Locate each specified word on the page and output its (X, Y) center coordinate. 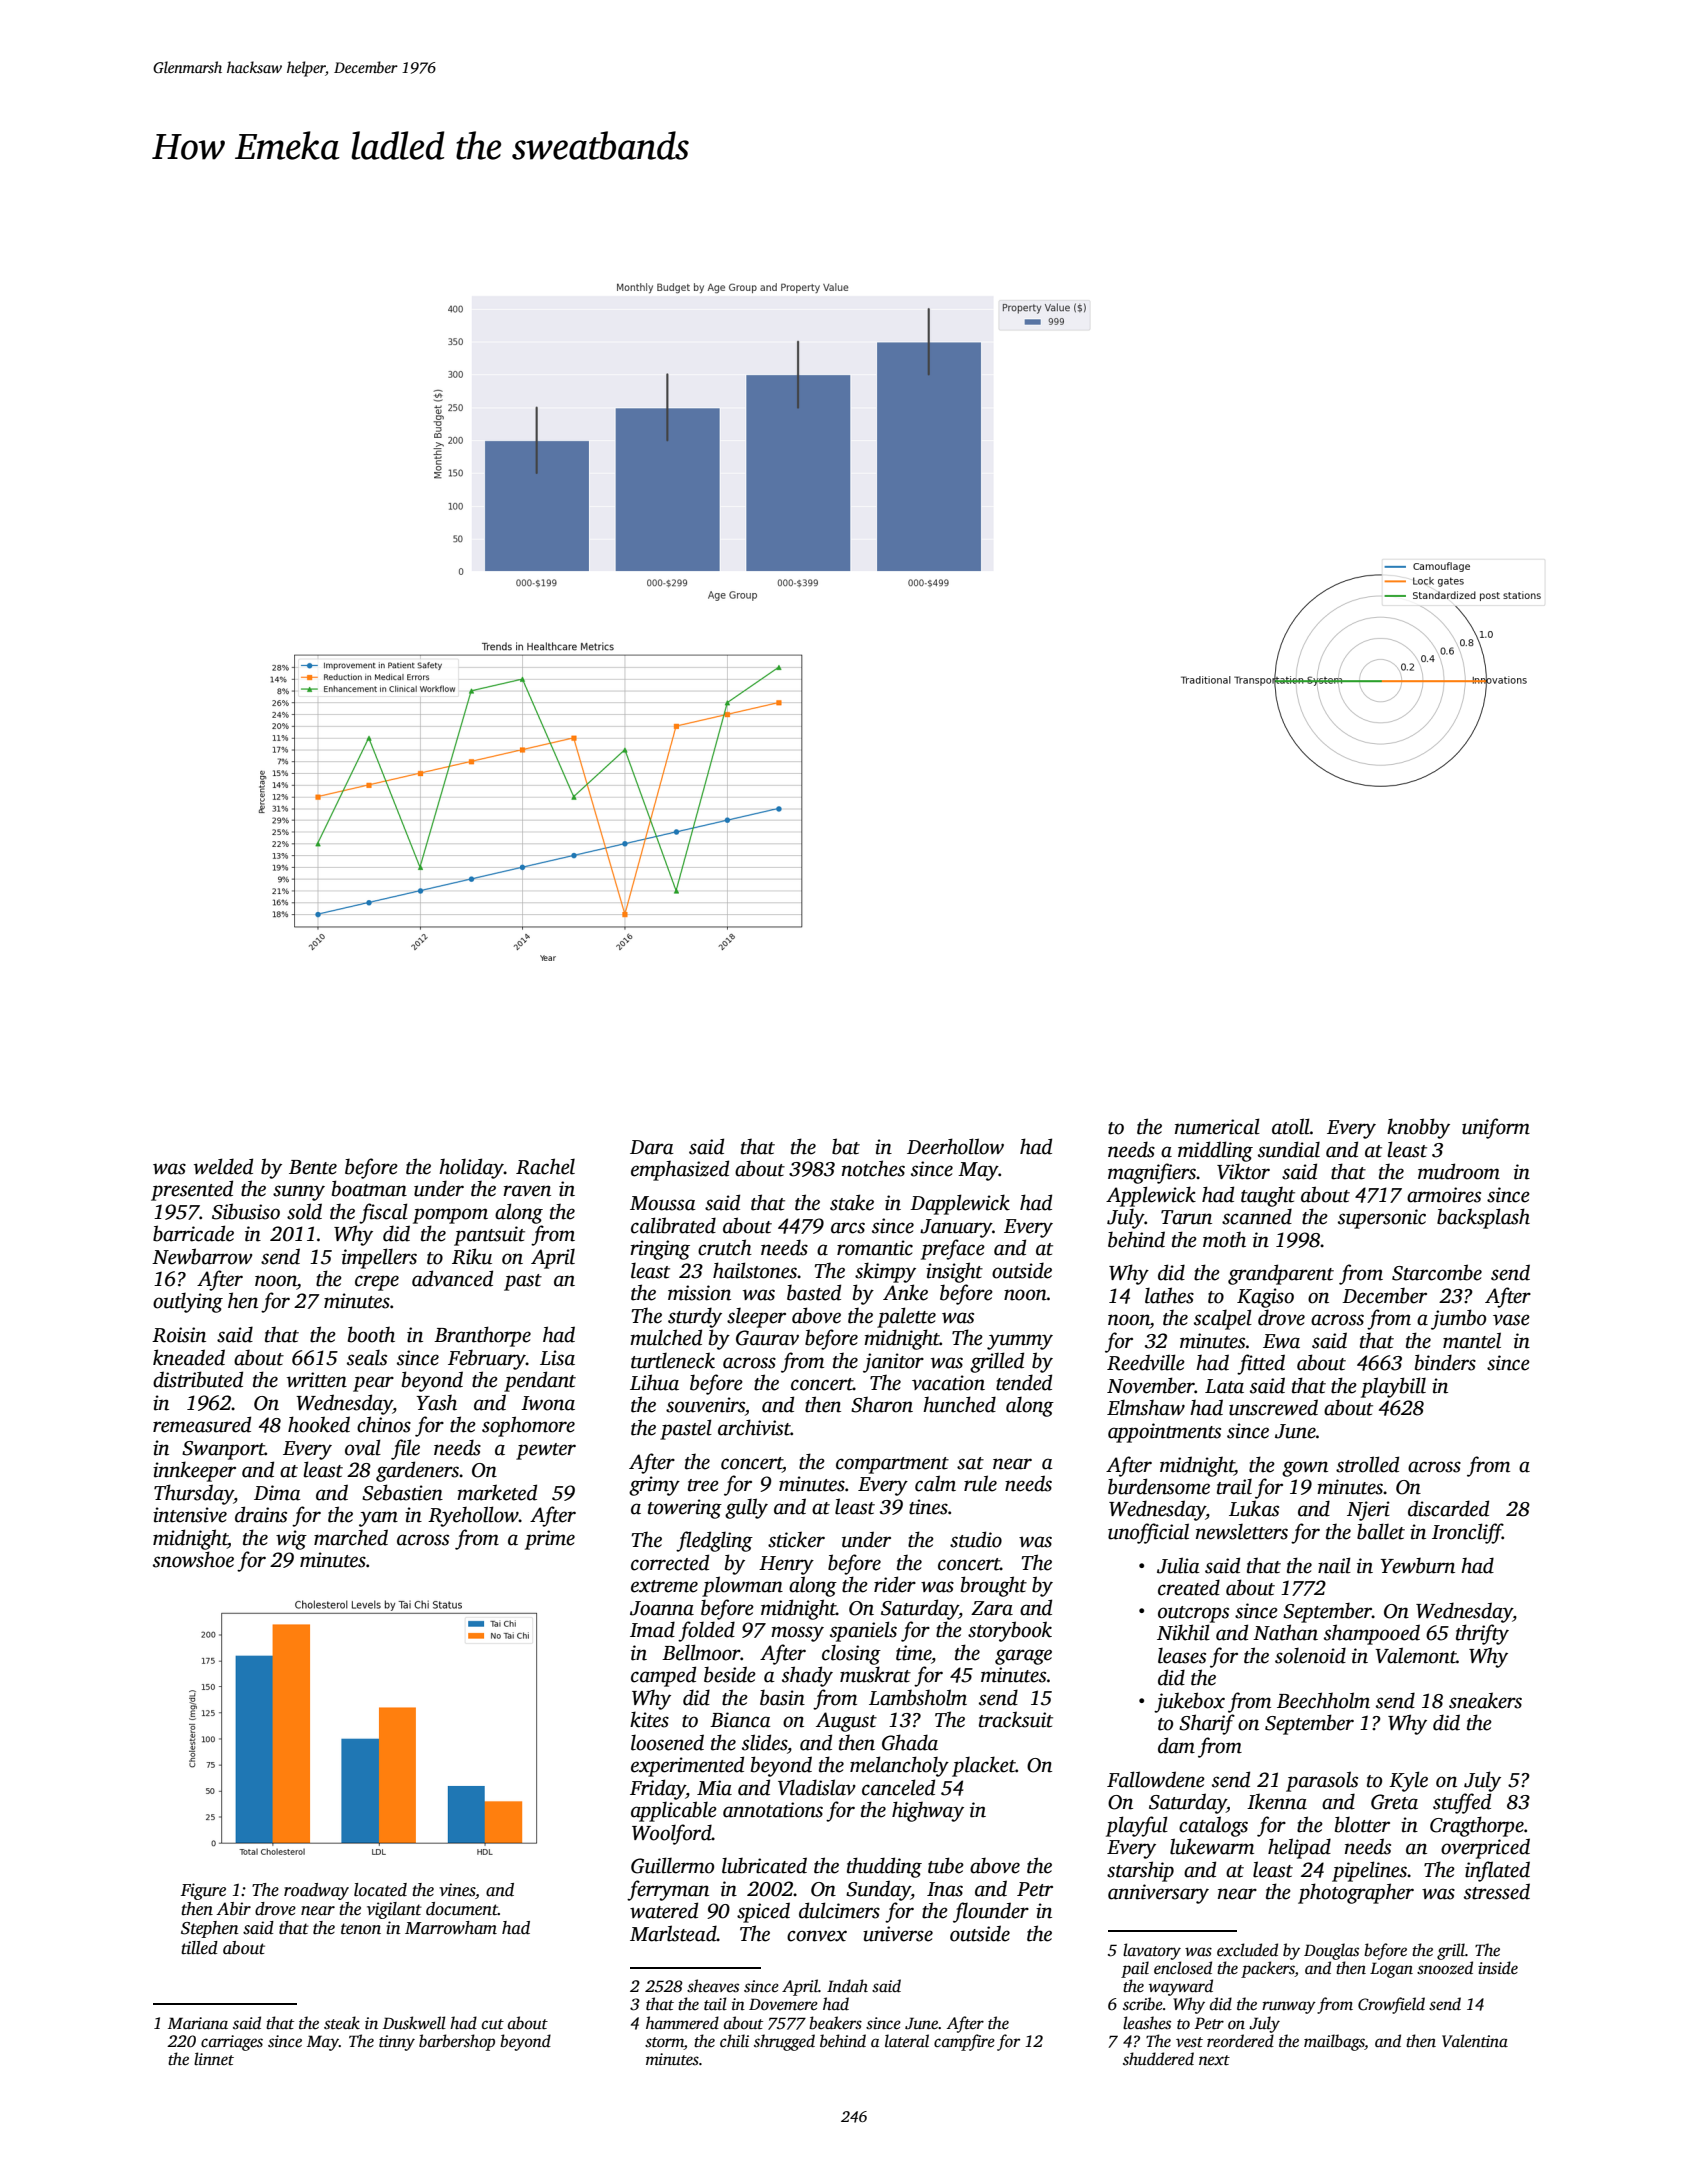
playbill (1393, 1387)
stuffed (1462, 1803)
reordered (1240, 2041)
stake (852, 1202)
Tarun (1186, 1217)
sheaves (713, 1986)
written (317, 1380)
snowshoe (193, 1559)
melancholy (899, 1766)
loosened (667, 1742)
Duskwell (414, 2023)
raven (527, 1191)
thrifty (1482, 1634)
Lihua (654, 1382)
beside (730, 1674)
